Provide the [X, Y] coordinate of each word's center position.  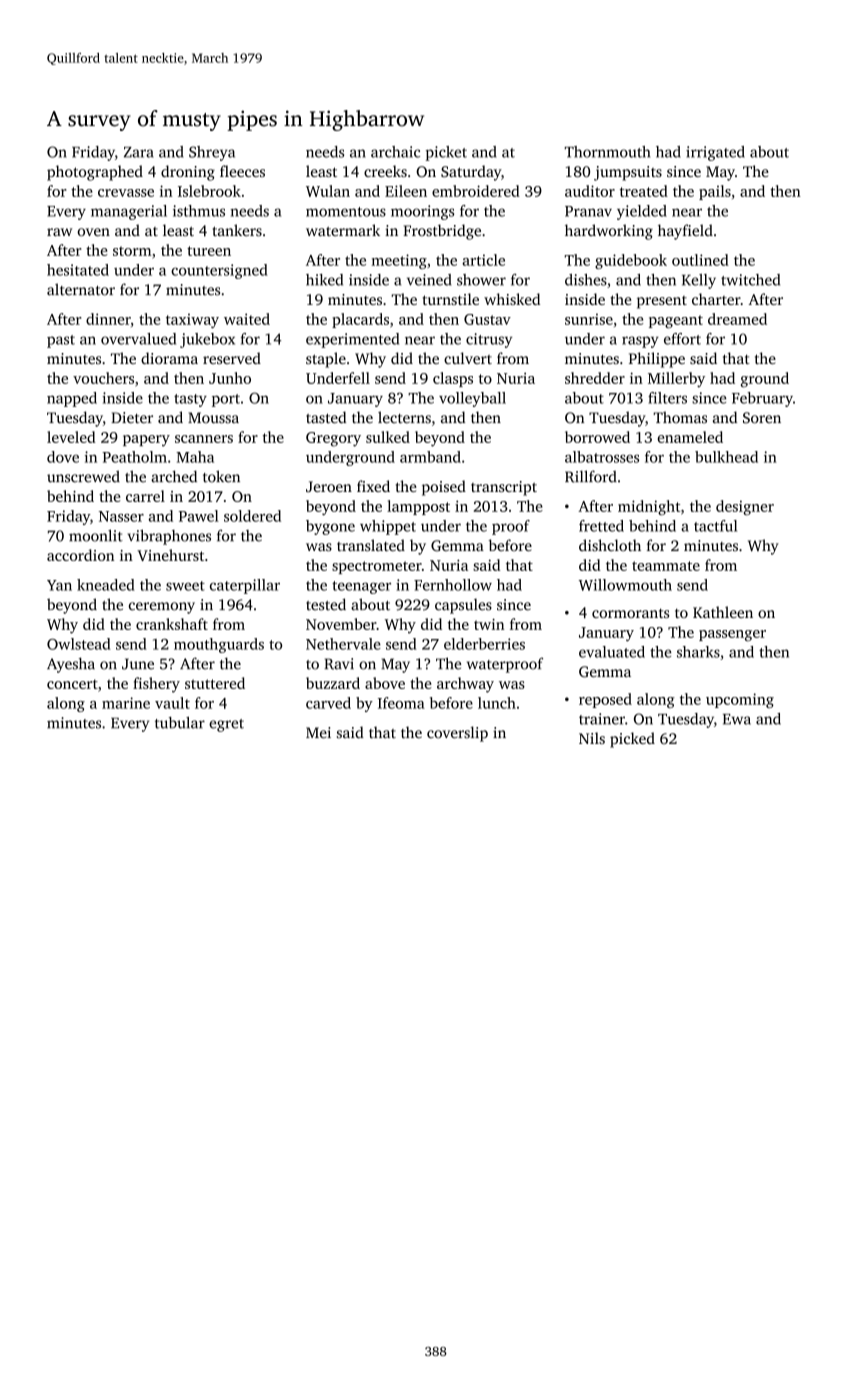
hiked [324, 280]
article [483, 260]
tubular [180, 723]
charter [716, 299]
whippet [388, 527]
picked [632, 740]
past [61, 341]
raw [59, 232]
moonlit [96, 535]
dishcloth [610, 545]
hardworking [609, 232]
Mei [318, 733]
